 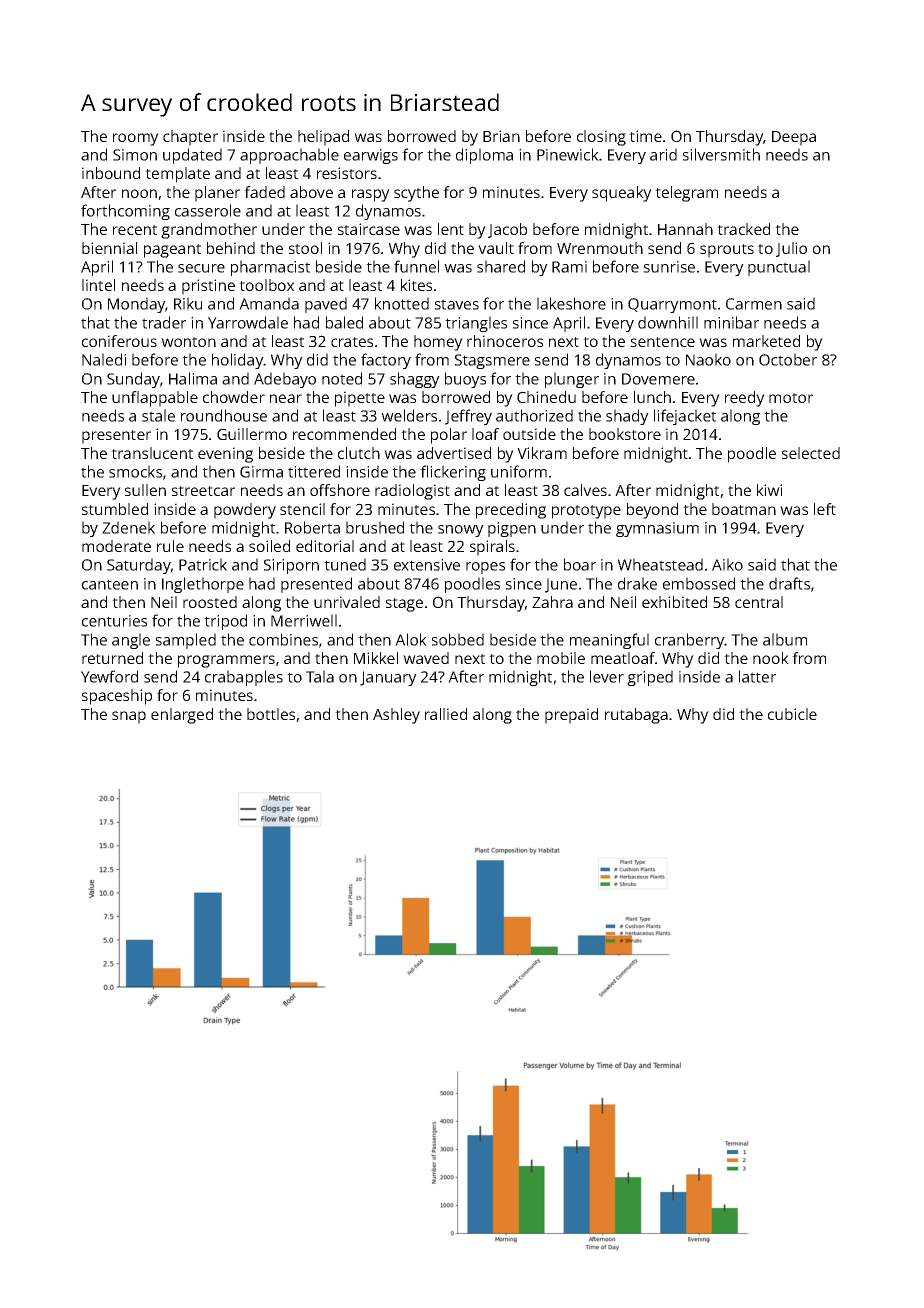 I want to click on Deepa, so click(x=794, y=138).
